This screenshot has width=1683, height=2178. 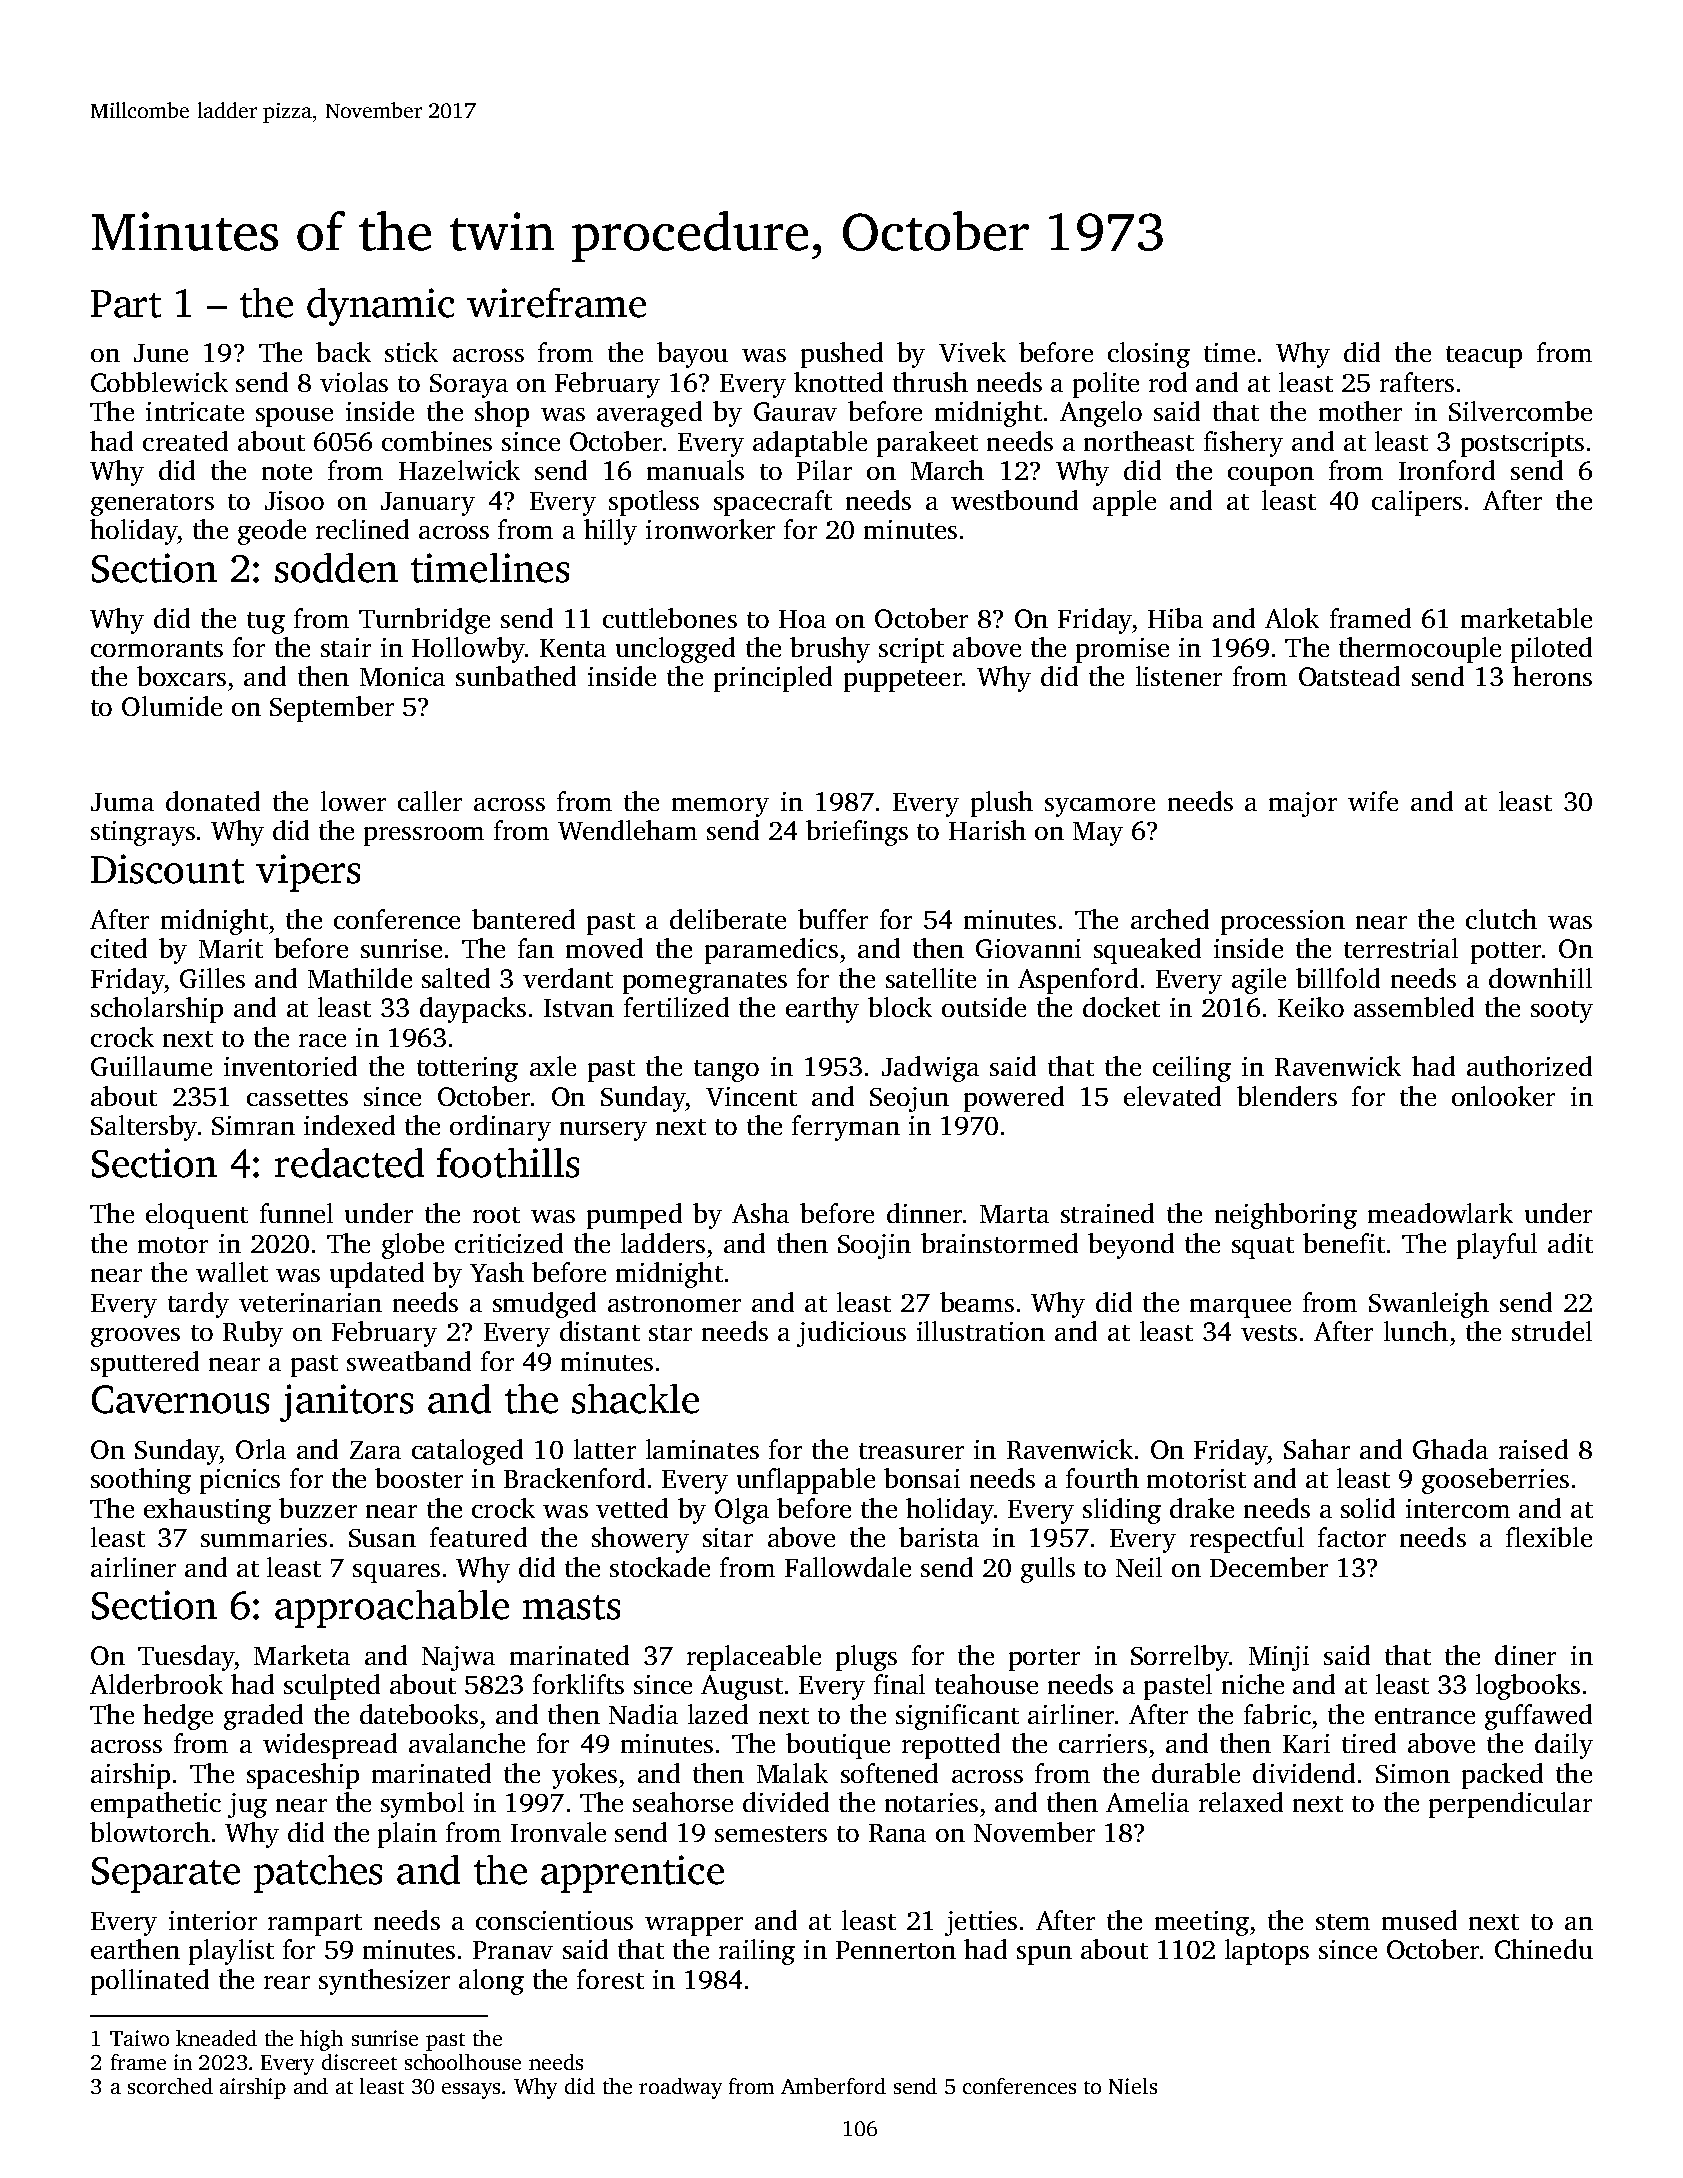 I want to click on Ironford, so click(x=1447, y=470).
